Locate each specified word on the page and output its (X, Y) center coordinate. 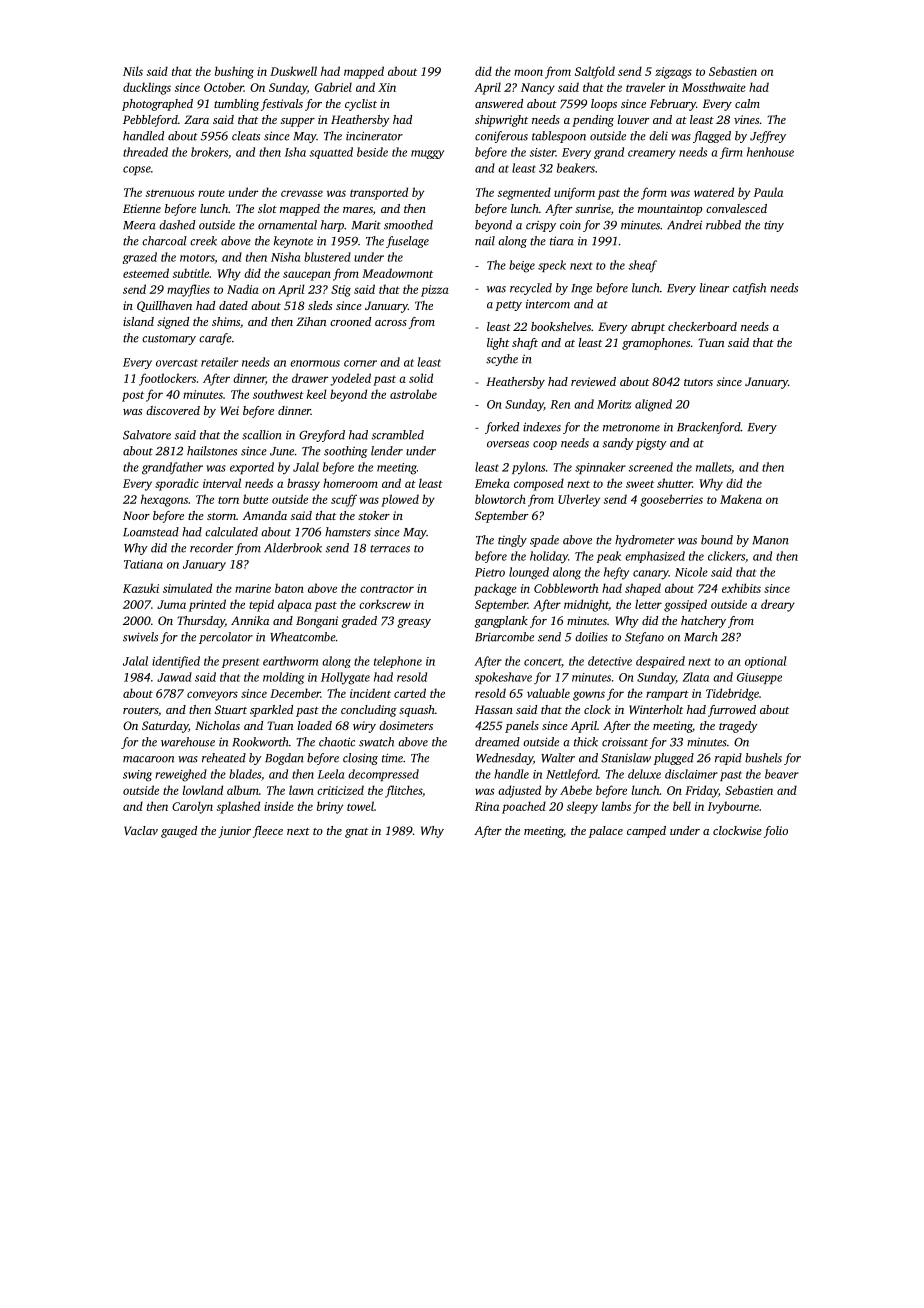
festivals (282, 105)
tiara (562, 241)
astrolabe (413, 394)
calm (747, 103)
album (243, 790)
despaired (660, 662)
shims (226, 321)
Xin (387, 87)
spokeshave (503, 678)
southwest (278, 394)
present (241, 663)
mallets (713, 467)
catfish (749, 289)
